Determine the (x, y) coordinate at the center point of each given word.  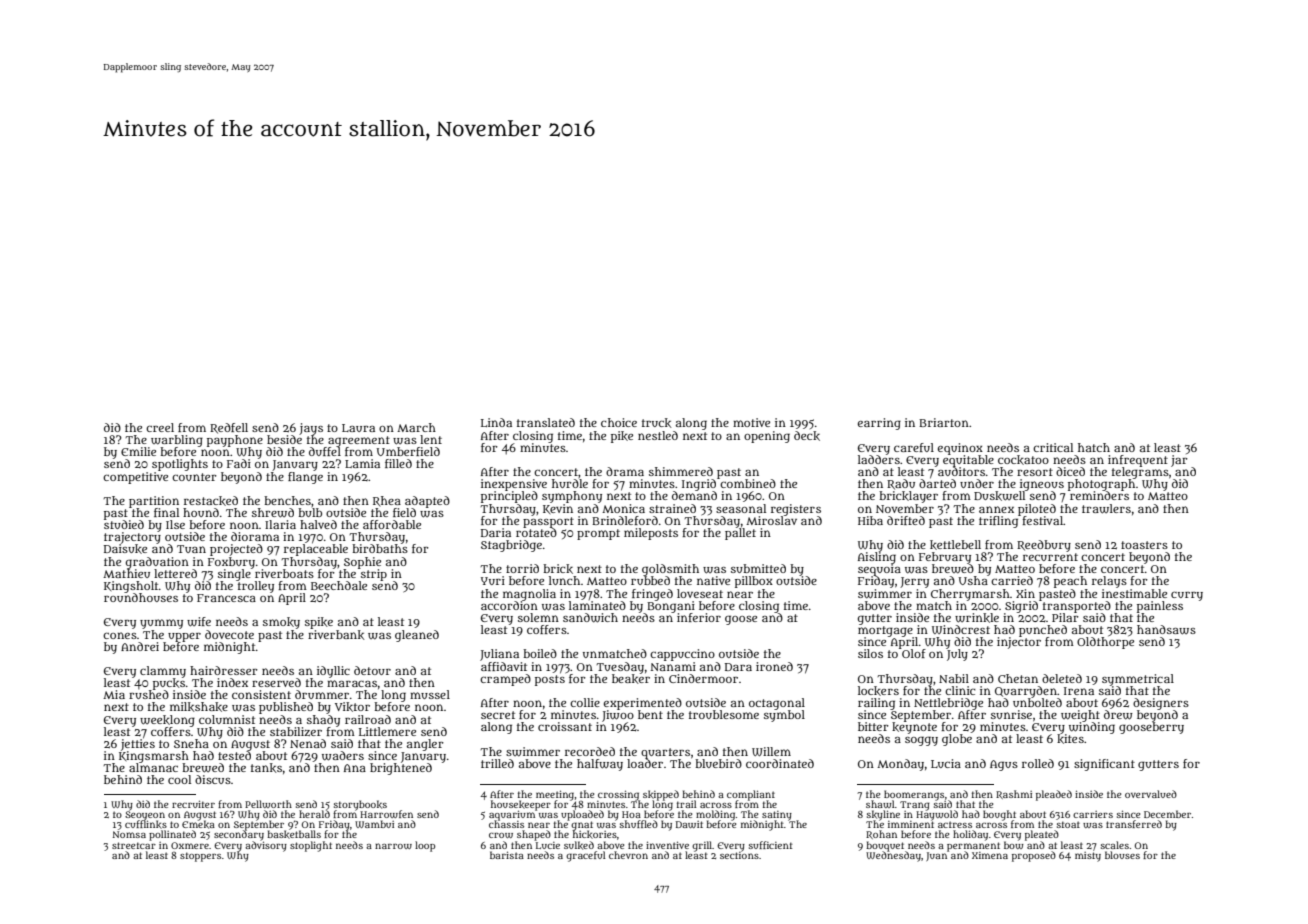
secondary (239, 836)
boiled (540, 653)
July (957, 655)
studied (124, 524)
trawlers (1106, 509)
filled (398, 463)
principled (509, 497)
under (977, 483)
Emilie (138, 451)
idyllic (333, 672)
